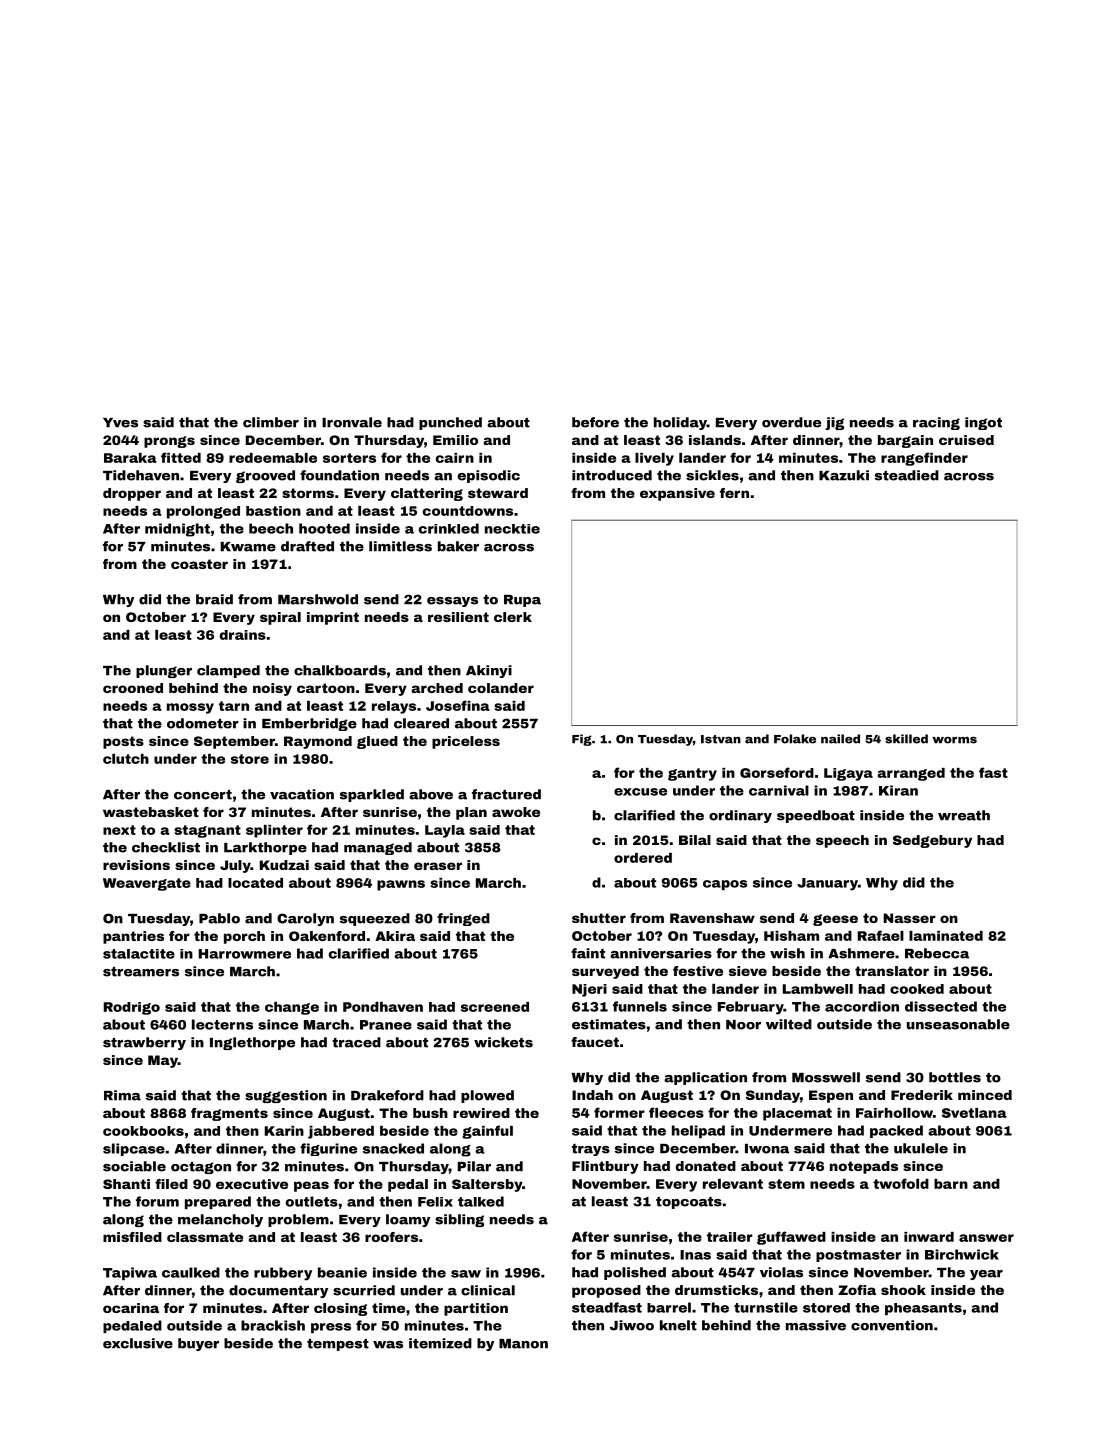 This image has height=1450, width=1120. What do you see at coordinates (680, 423) in the image?
I see `holiday` at bounding box center [680, 423].
